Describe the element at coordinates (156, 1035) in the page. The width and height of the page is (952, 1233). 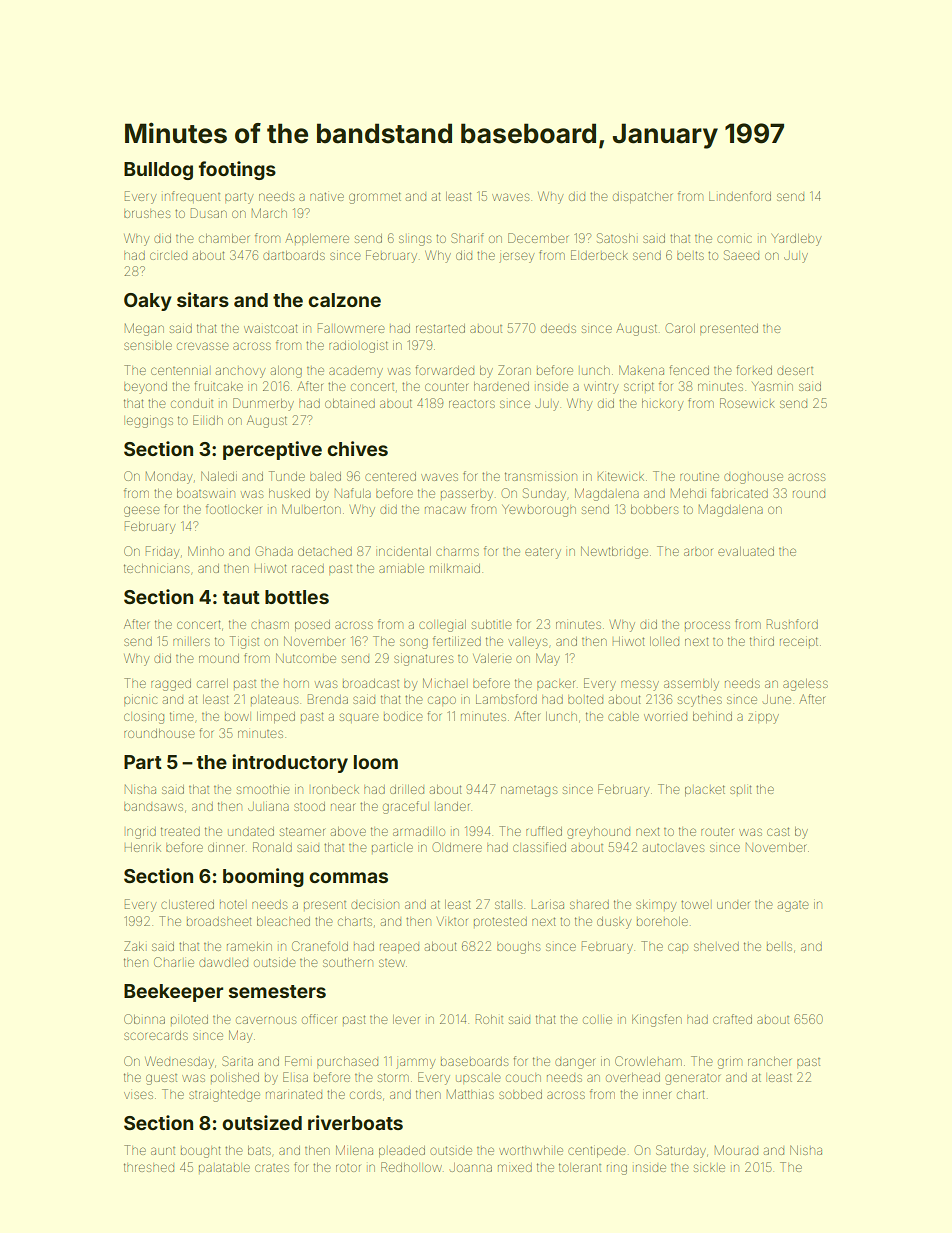
I see `scorecards` at that location.
